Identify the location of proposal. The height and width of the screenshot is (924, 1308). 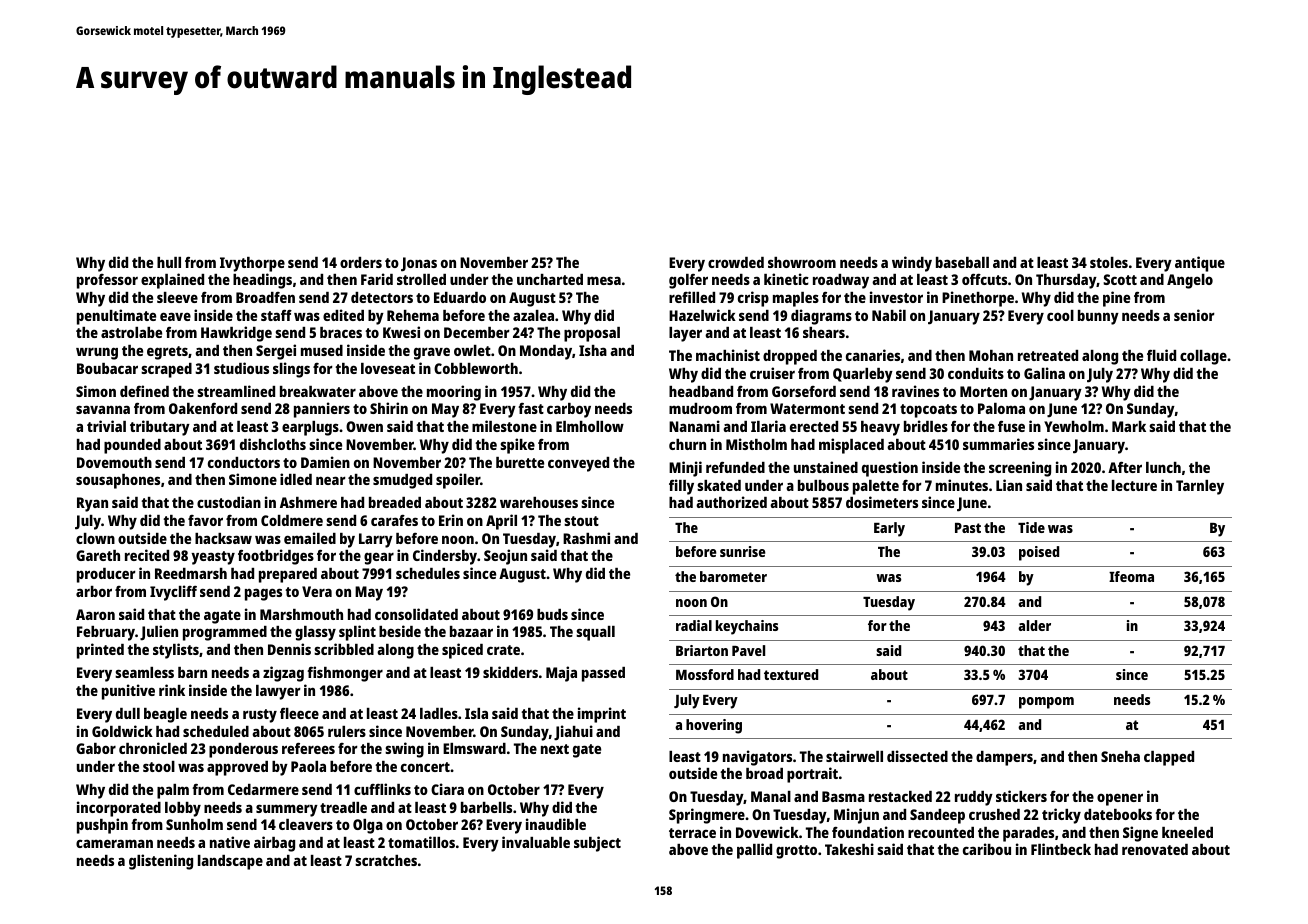
(592, 334).
